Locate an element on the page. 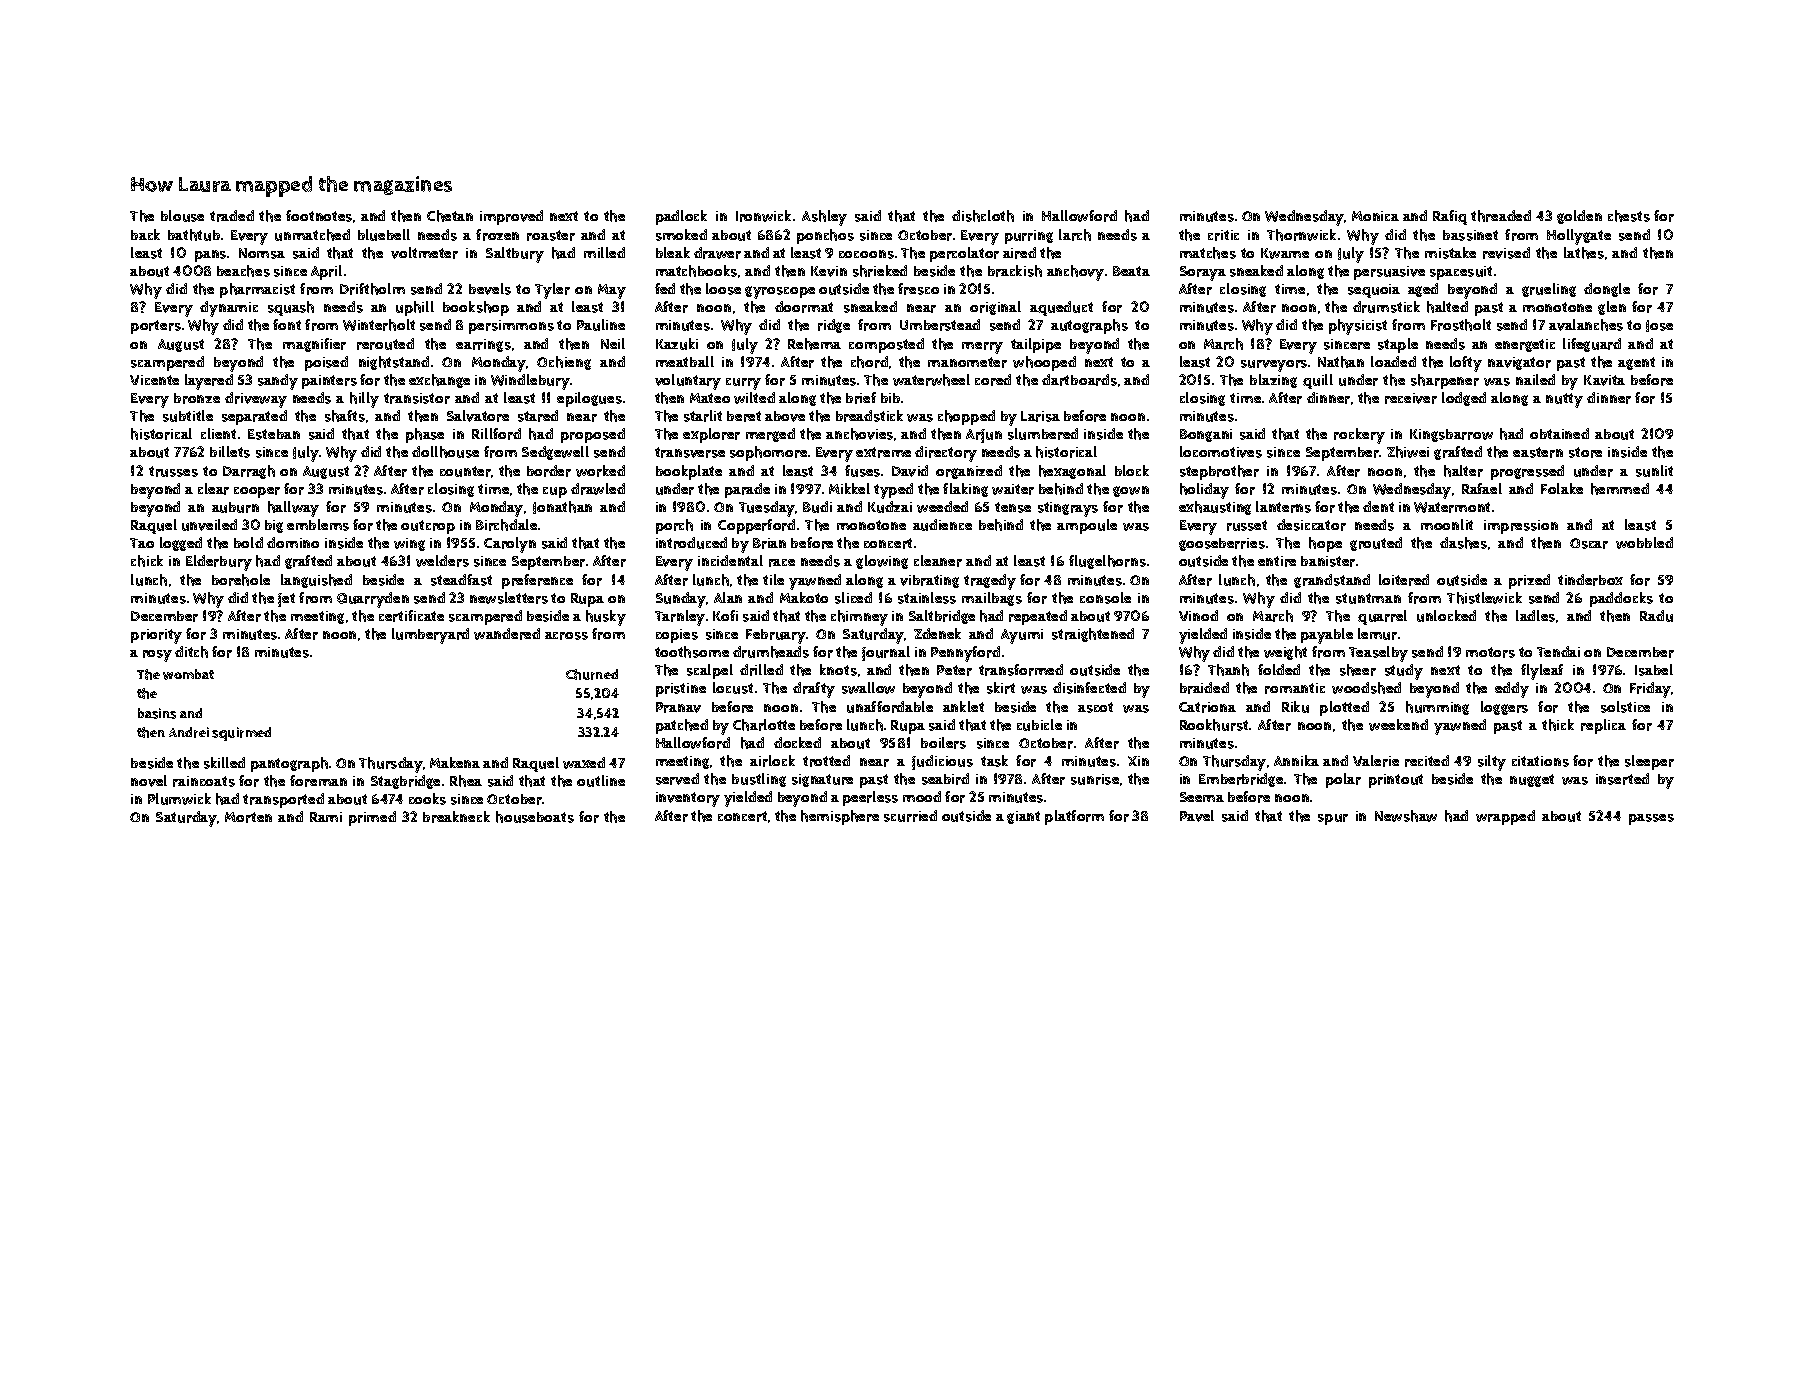  Monica is located at coordinates (1375, 216).
